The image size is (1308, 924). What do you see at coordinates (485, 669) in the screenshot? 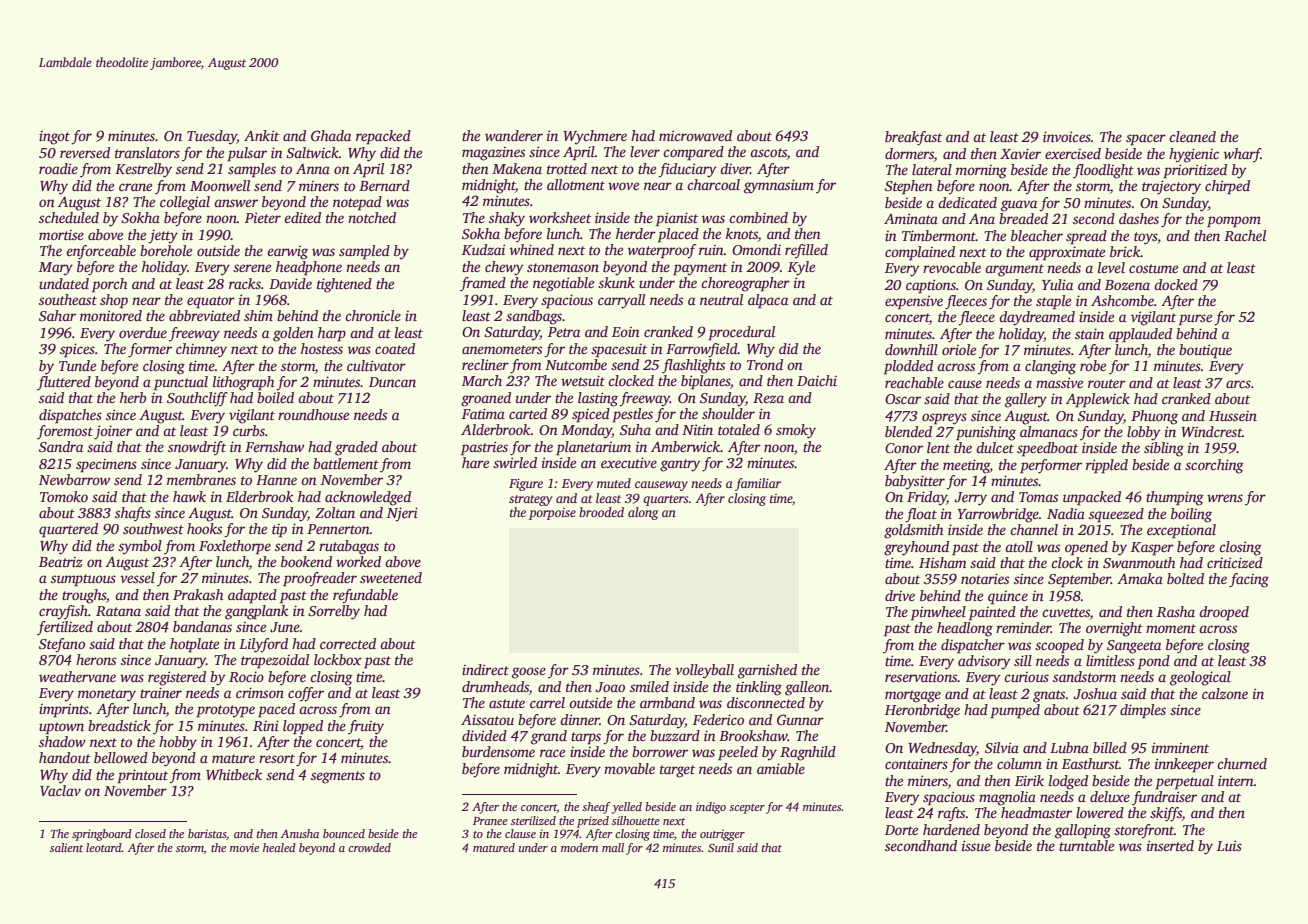
I see `indirect` at bounding box center [485, 669].
